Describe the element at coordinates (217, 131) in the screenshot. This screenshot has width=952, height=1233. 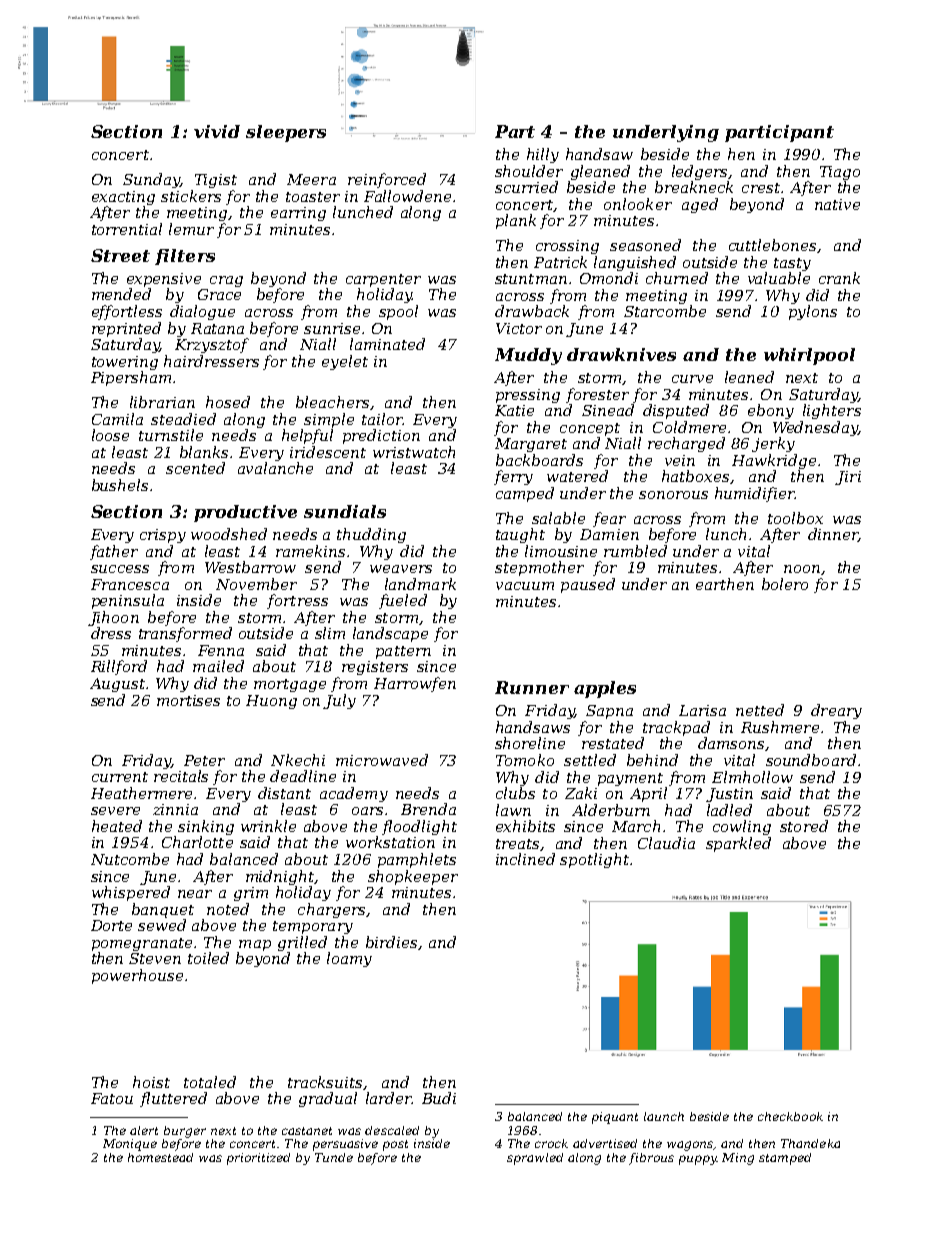
I see `vivid` at that location.
